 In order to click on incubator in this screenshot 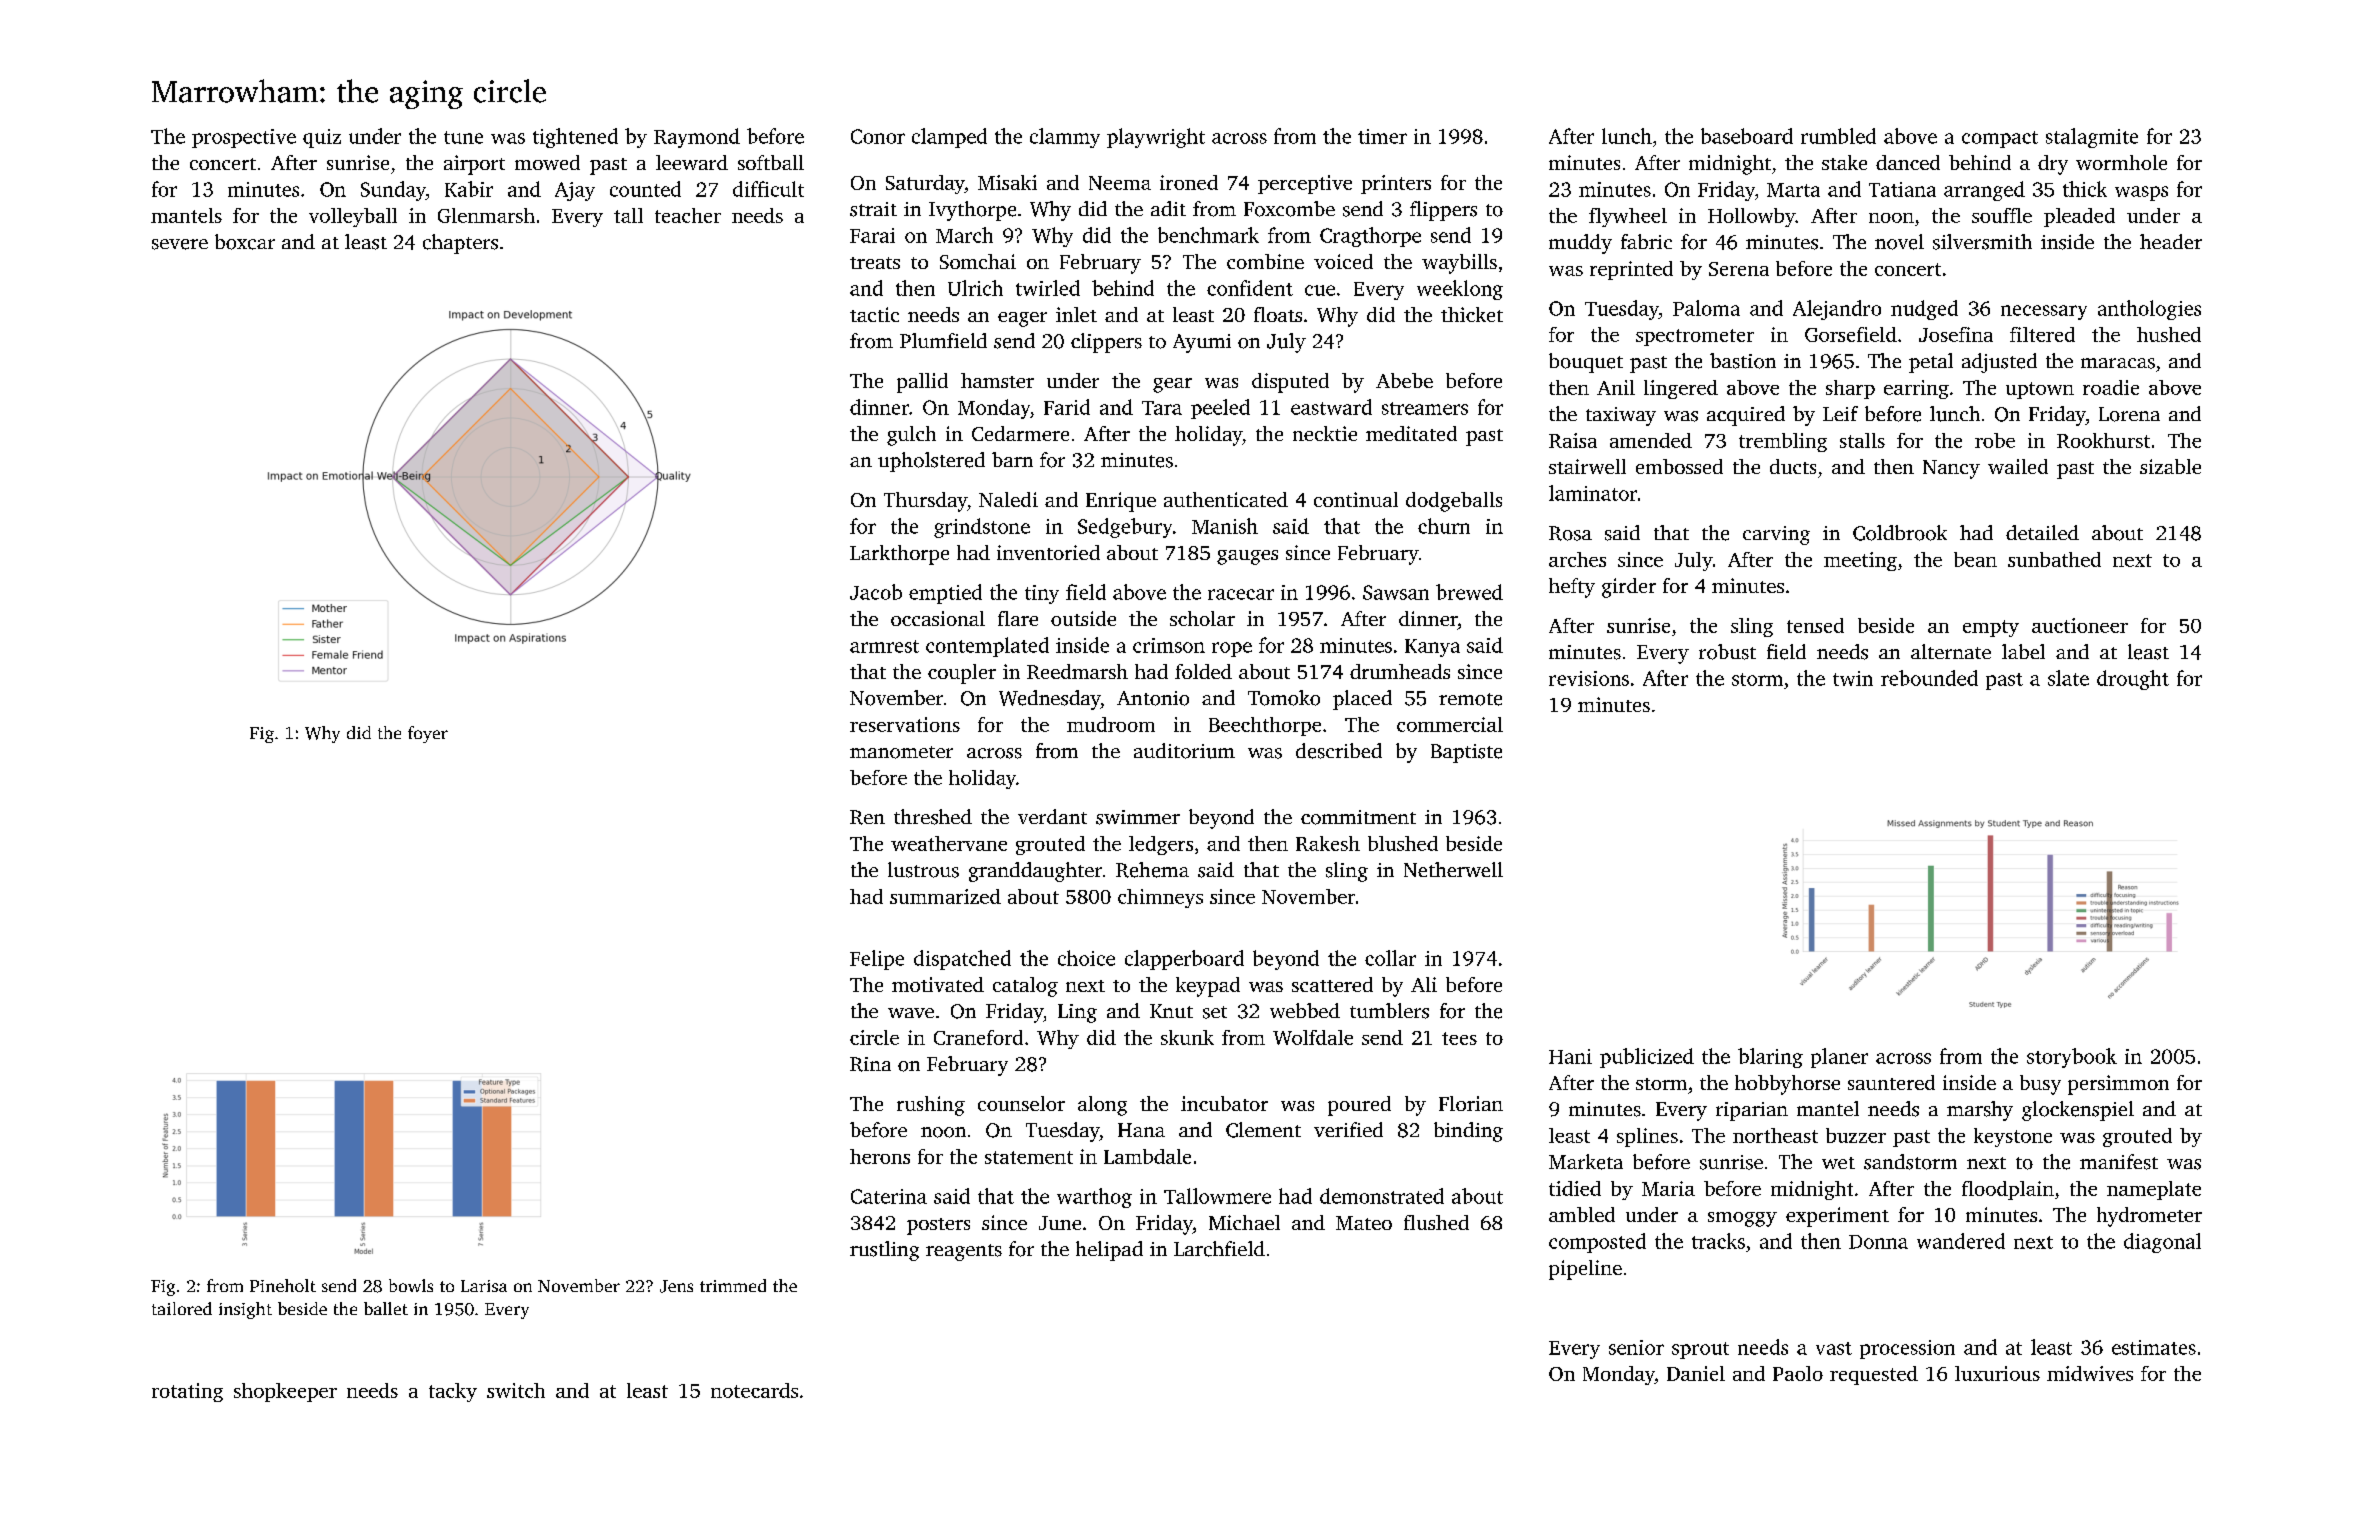, I will do `click(1224, 1103)`.
